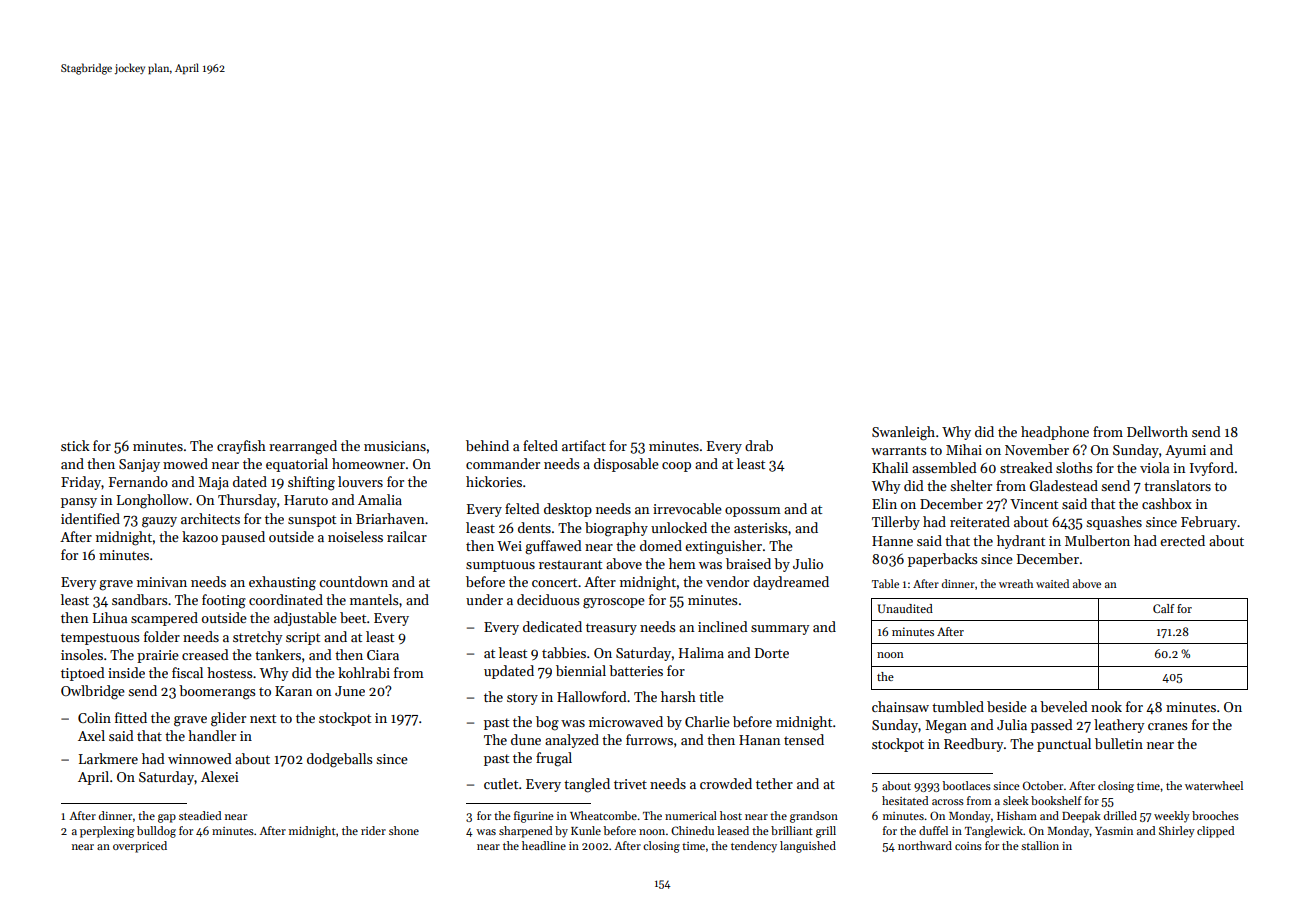 Image resolution: width=1308 pixels, height=924 pixels. I want to click on cashbox, so click(1167, 503).
